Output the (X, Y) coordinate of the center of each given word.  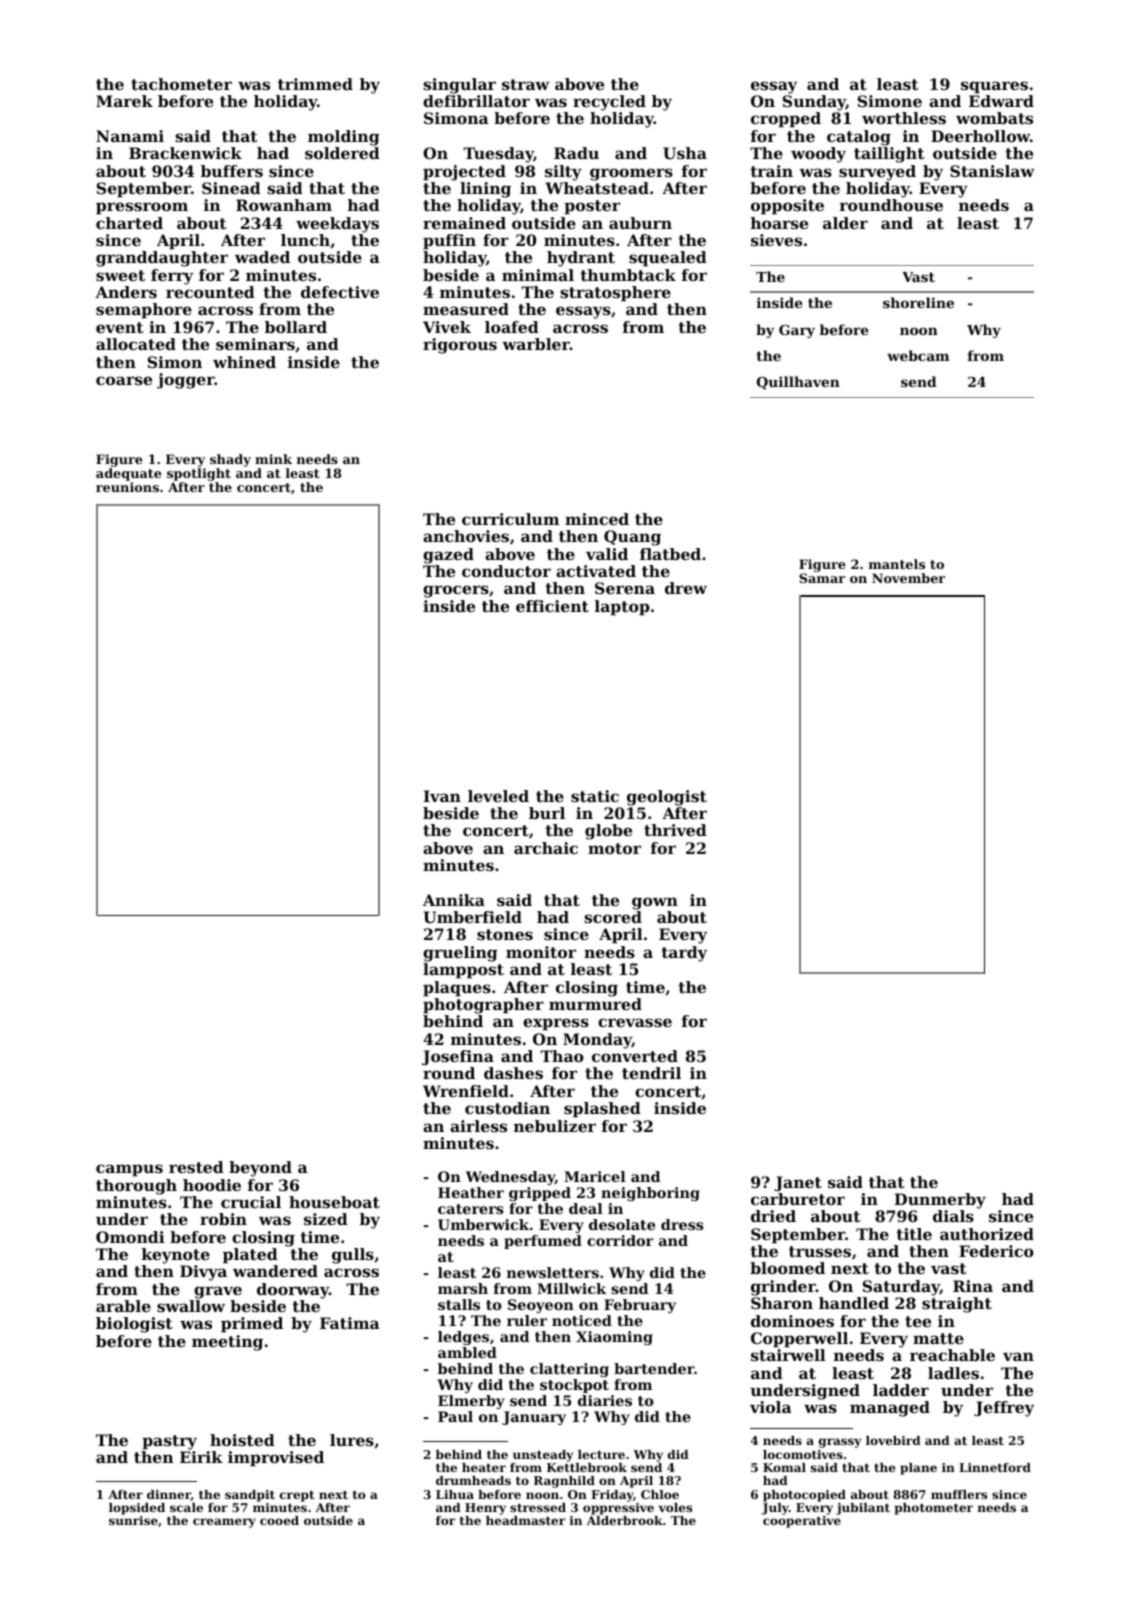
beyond (260, 1169)
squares (994, 87)
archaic (546, 848)
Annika (454, 900)
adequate (129, 474)
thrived (675, 830)
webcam (918, 355)
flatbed (670, 554)
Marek (124, 101)
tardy (684, 954)
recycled (609, 103)
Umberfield (473, 917)
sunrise (133, 1520)
